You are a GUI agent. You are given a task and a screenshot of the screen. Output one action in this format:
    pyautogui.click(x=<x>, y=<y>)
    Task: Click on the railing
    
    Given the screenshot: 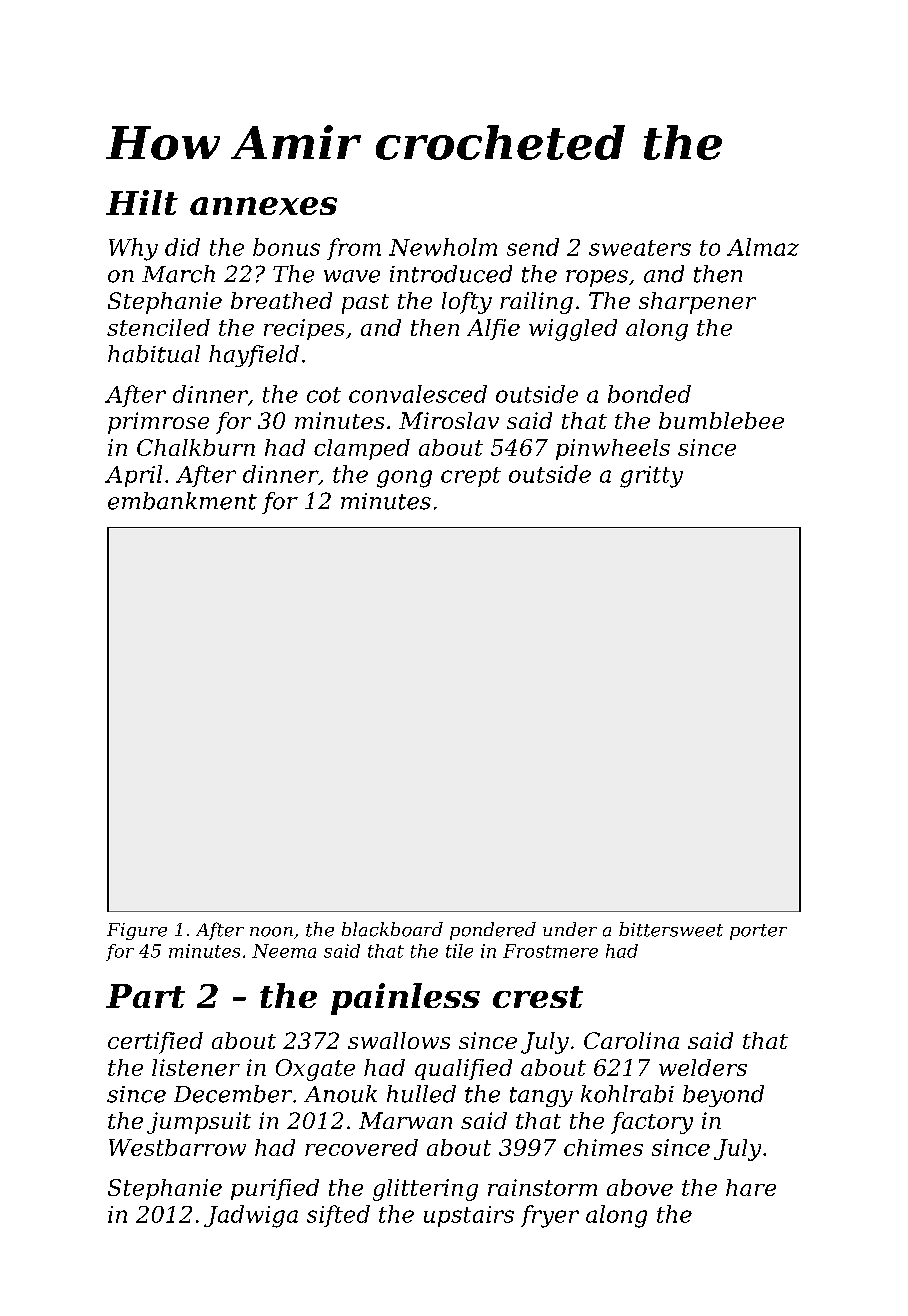 What is the action you would take?
    pyautogui.click(x=536, y=303)
